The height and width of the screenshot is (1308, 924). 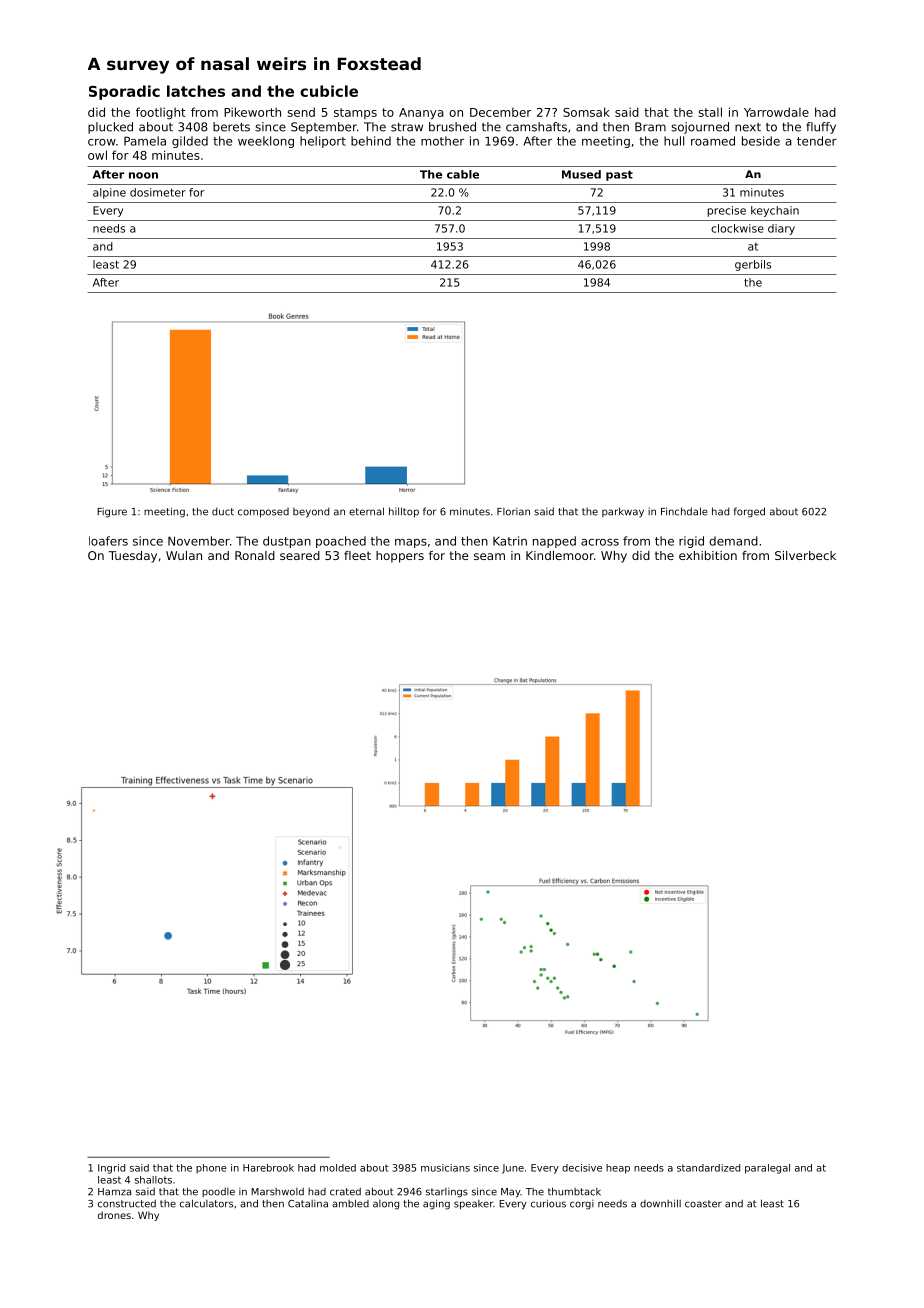 I want to click on Ronald, so click(x=255, y=555).
